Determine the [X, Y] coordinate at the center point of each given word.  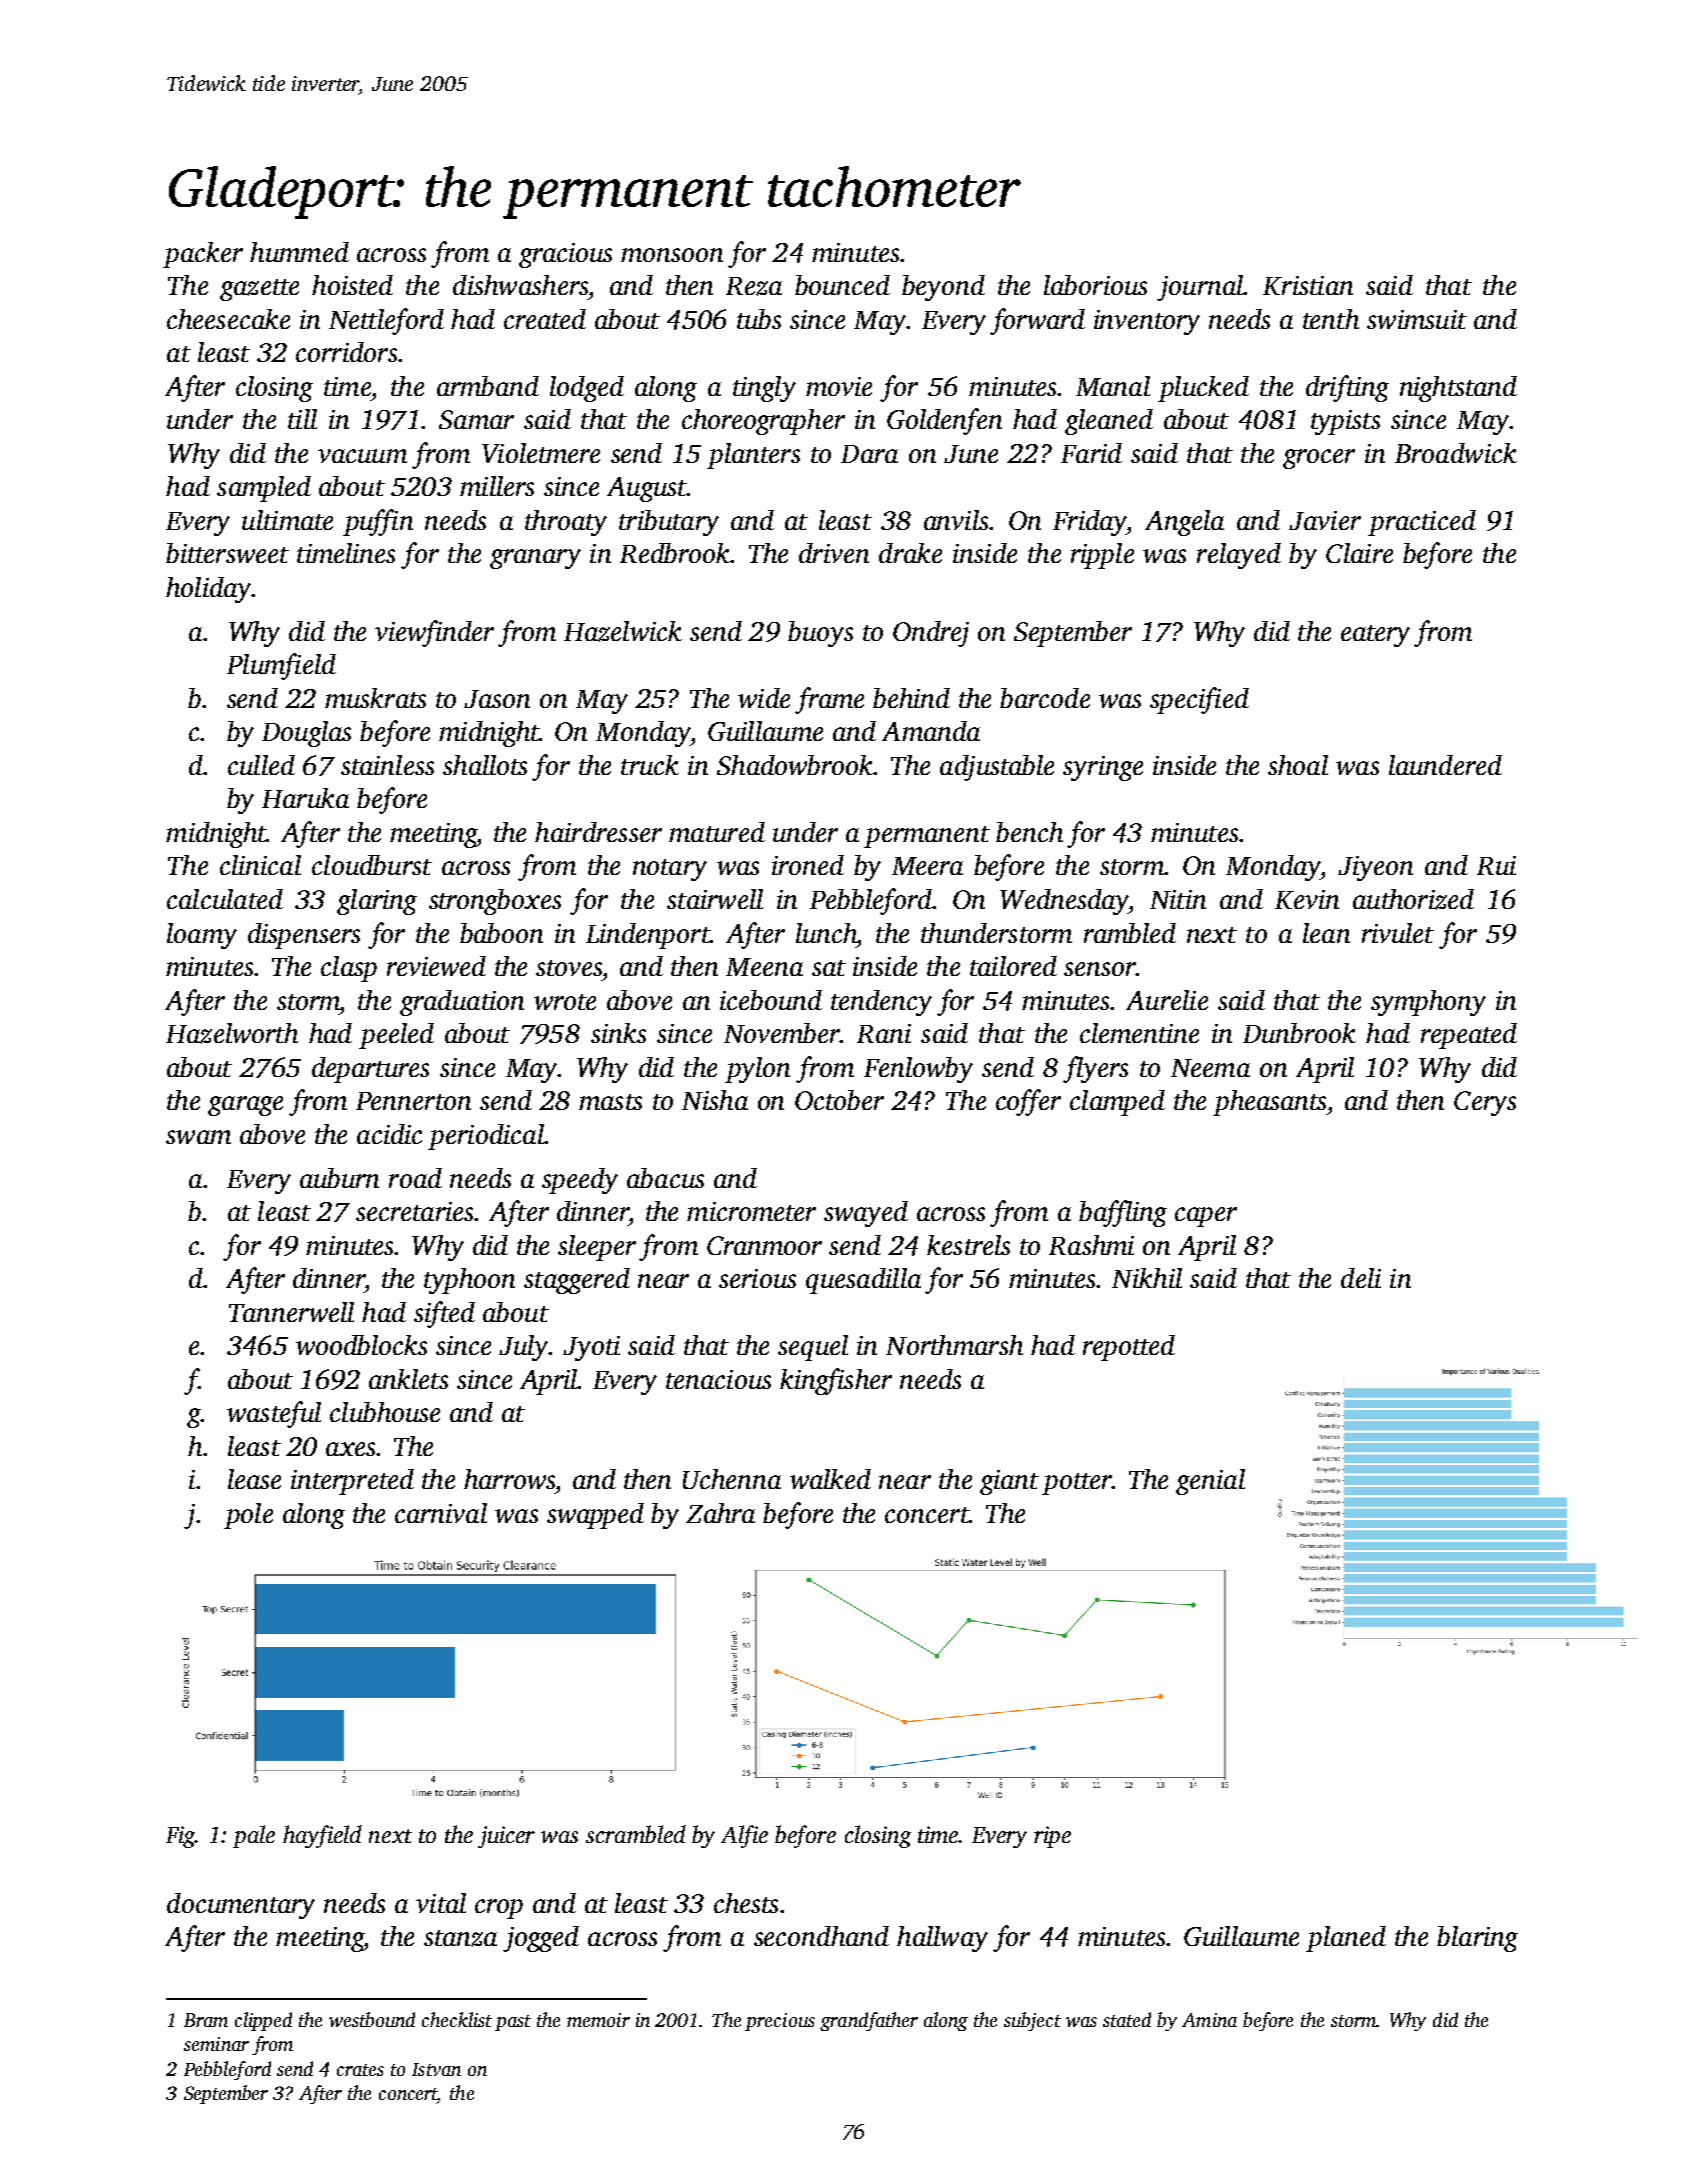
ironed [808, 865]
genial [1210, 1482]
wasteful [274, 1414]
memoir [598, 2020]
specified [1199, 700]
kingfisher [836, 1381]
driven [834, 553]
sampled [264, 489]
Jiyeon [1375, 868]
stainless [387, 765]
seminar [216, 2044]
